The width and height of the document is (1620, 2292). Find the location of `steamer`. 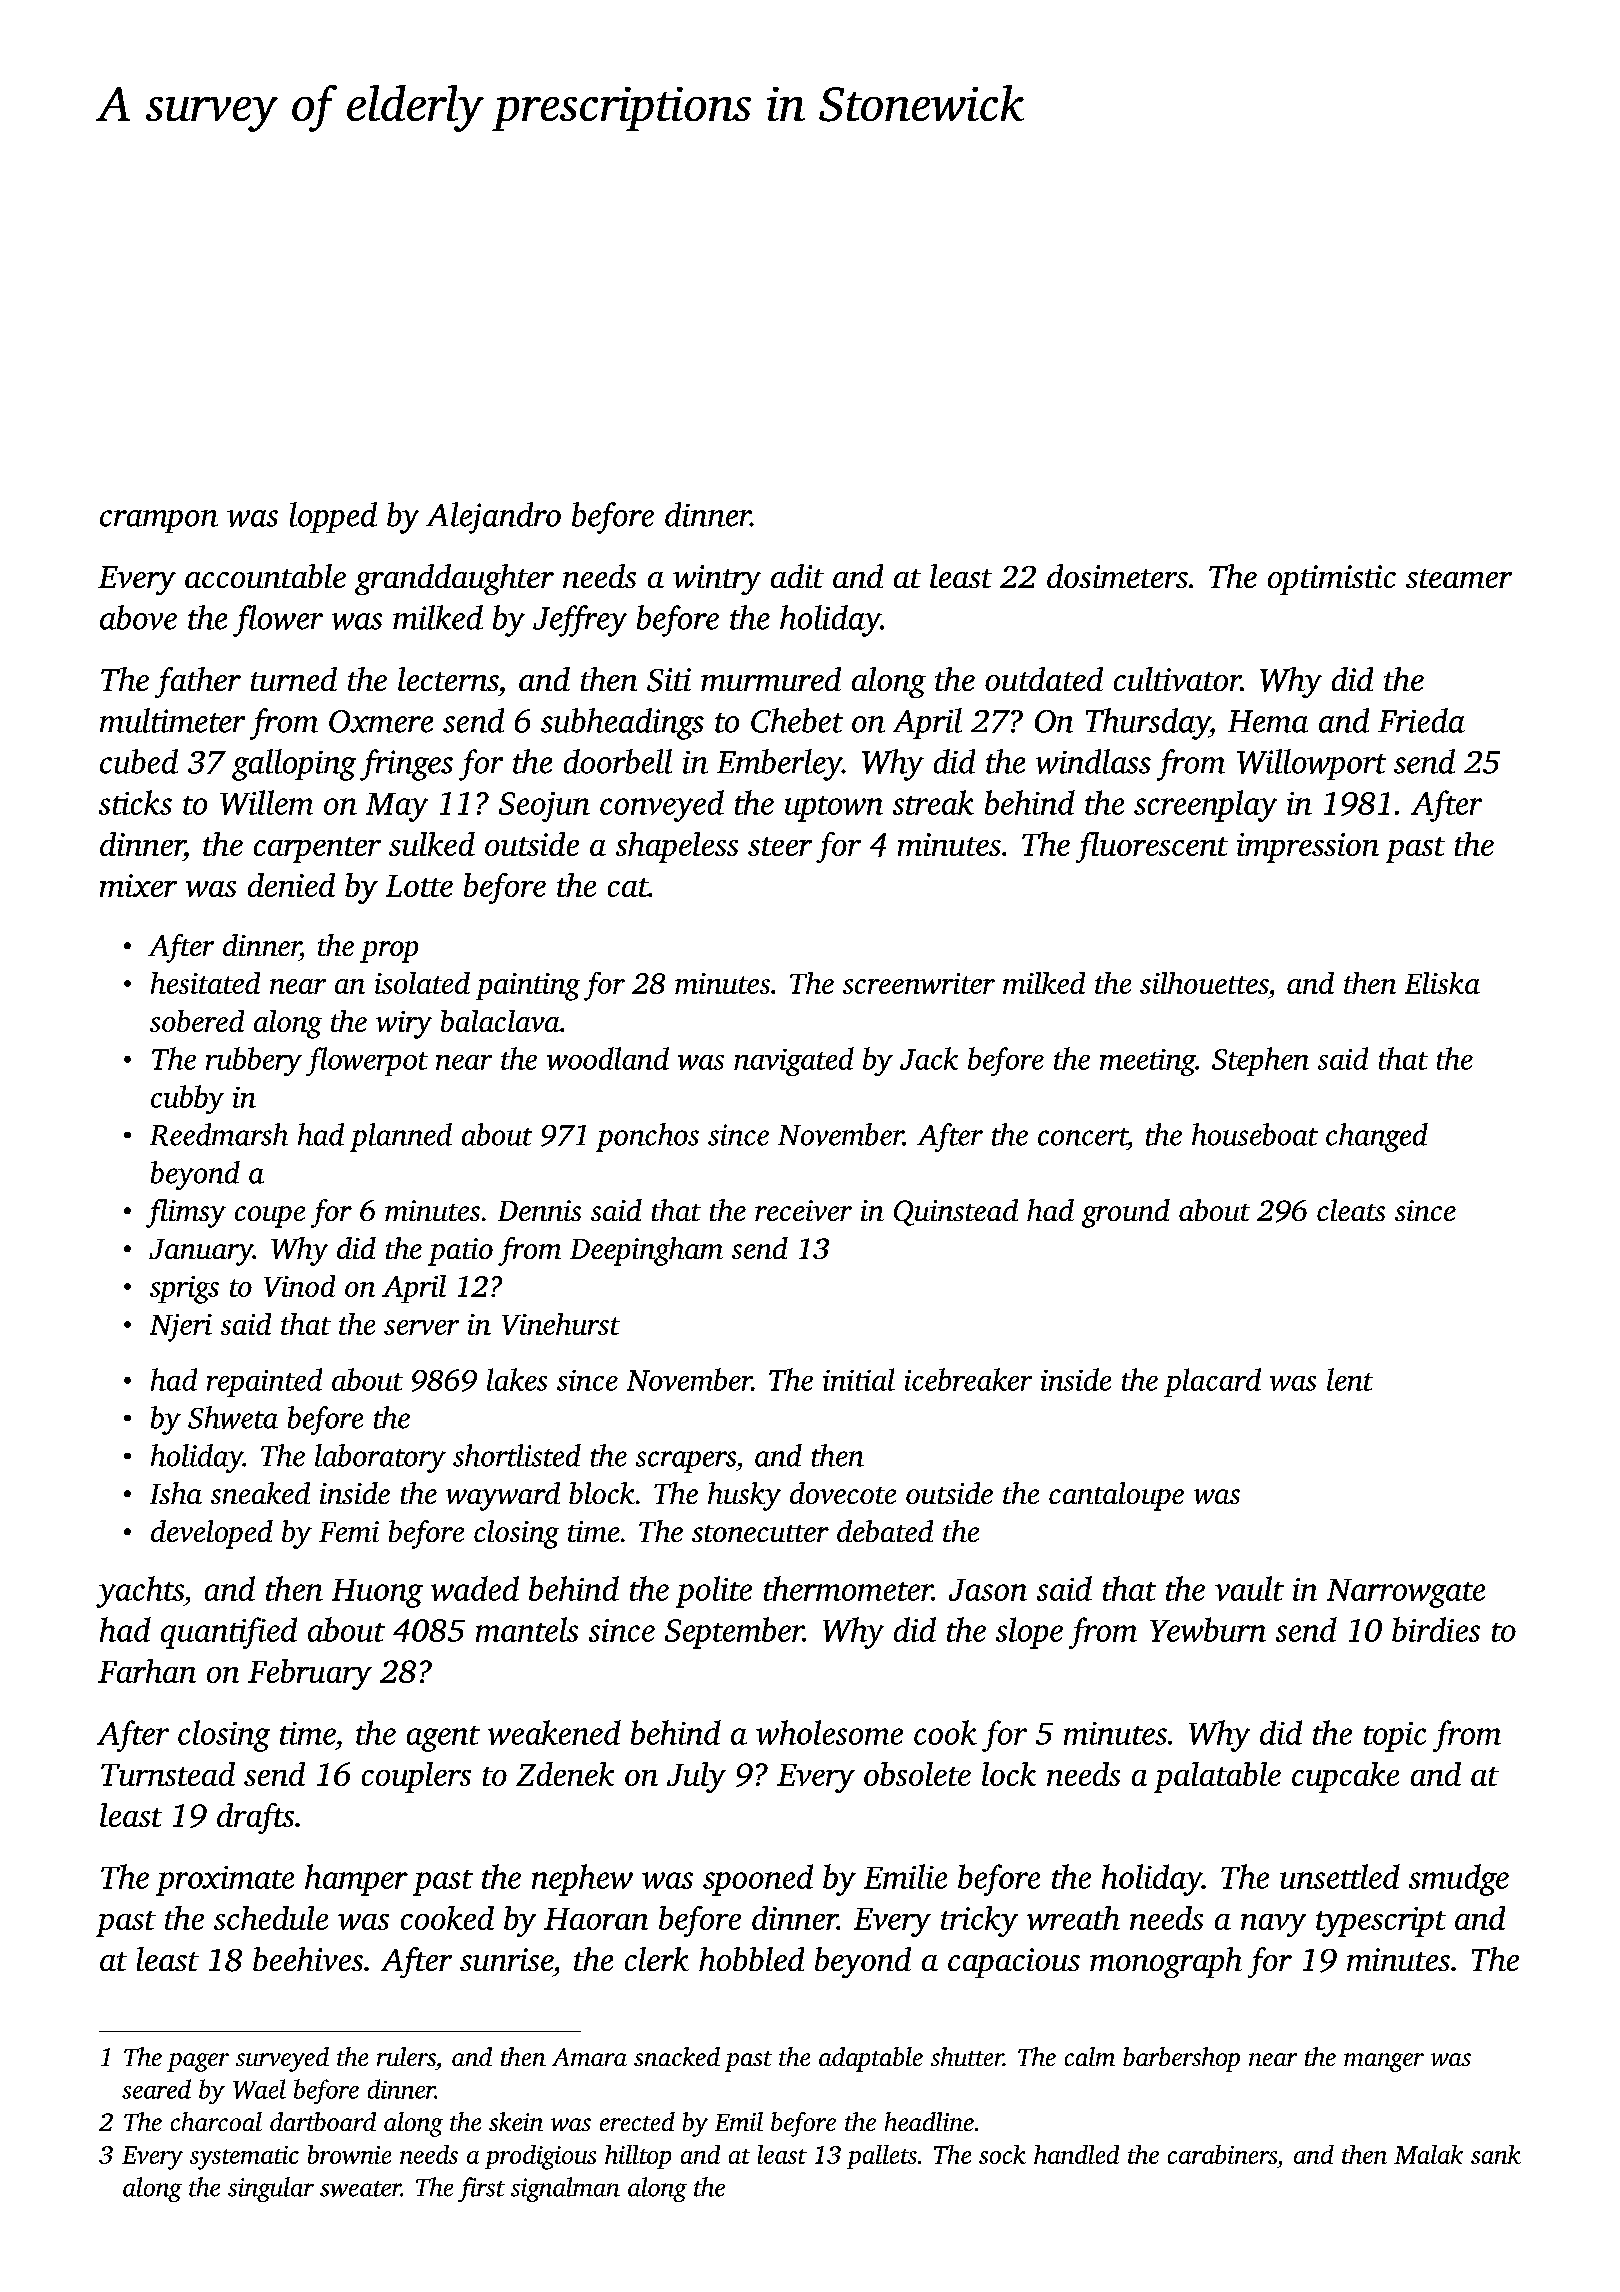

steamer is located at coordinates (1459, 578).
